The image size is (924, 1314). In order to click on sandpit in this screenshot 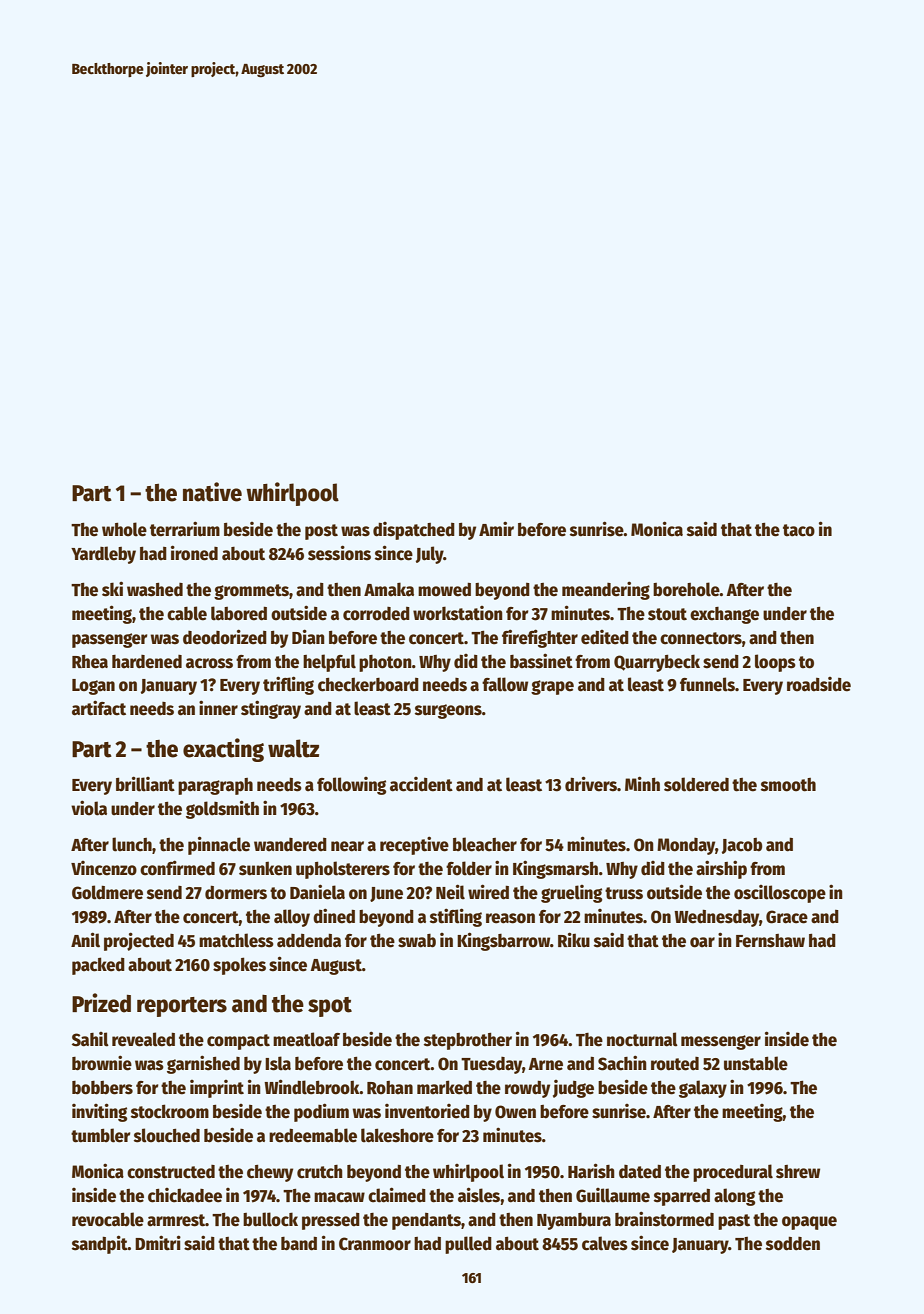, I will do `click(100, 1244)`.
